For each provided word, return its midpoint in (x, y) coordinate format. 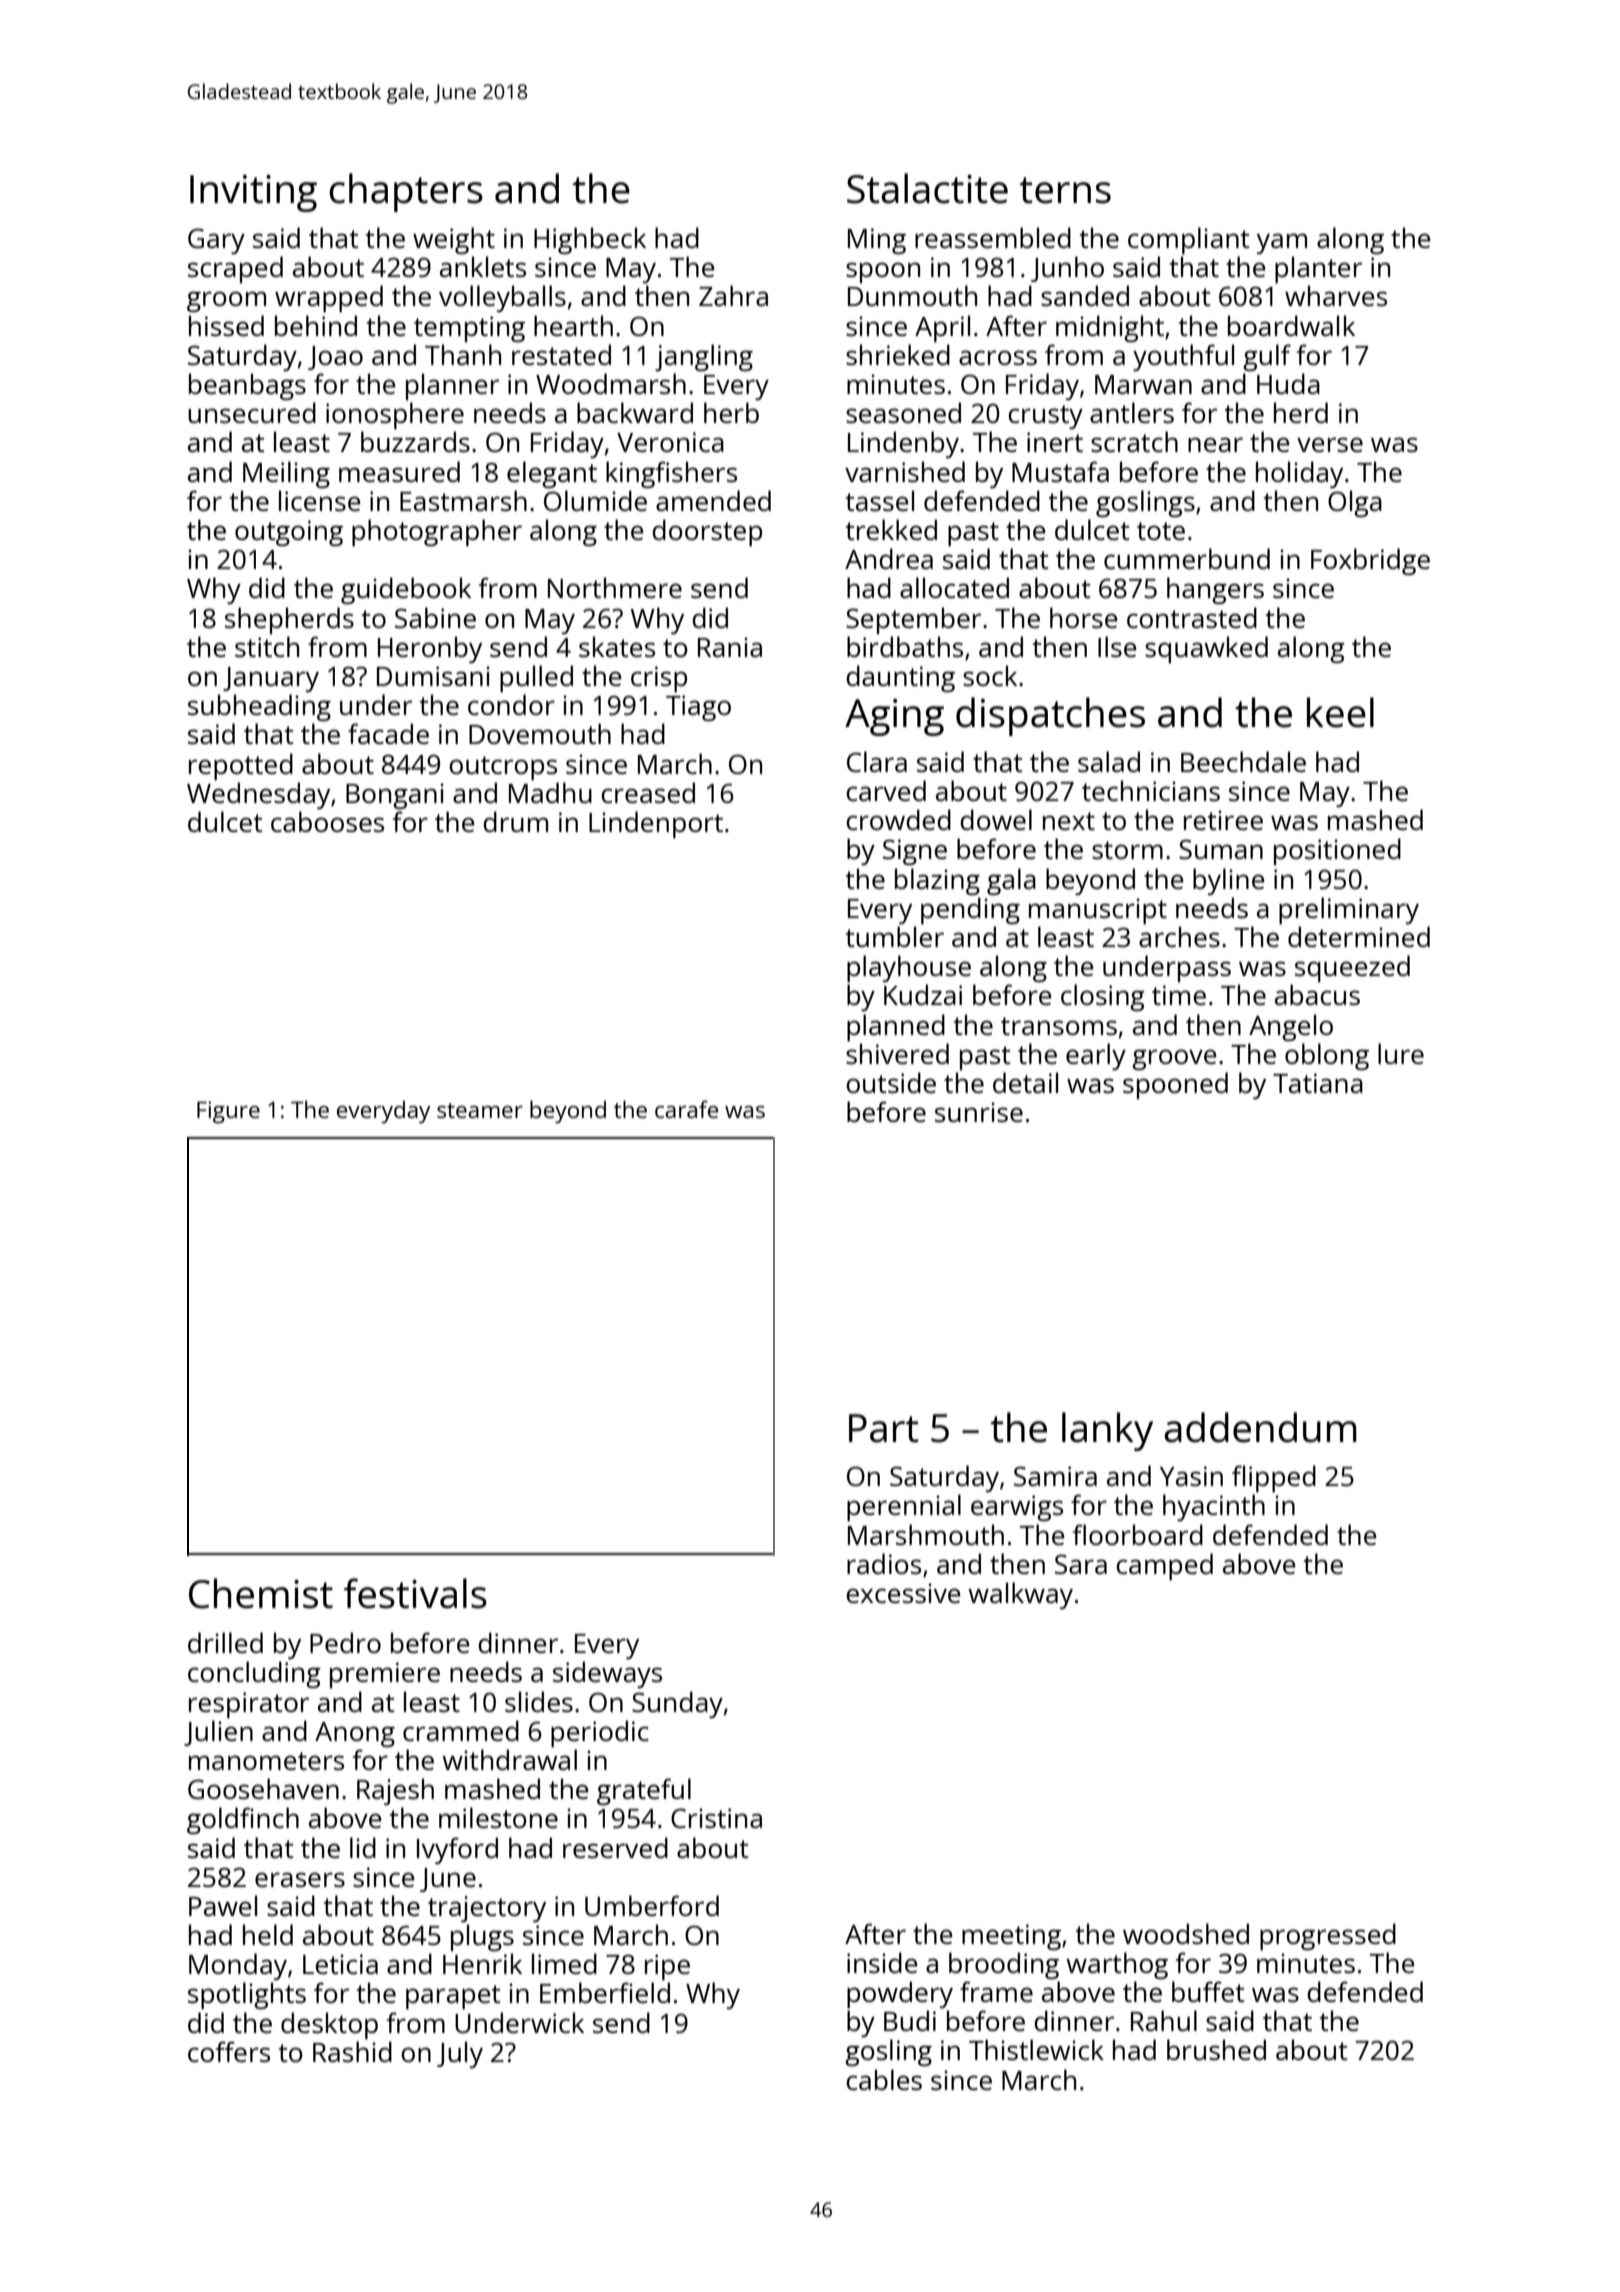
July (460, 2054)
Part (884, 1428)
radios (884, 1563)
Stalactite (927, 188)
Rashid (352, 2051)
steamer (480, 1110)
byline (1229, 881)
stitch (267, 646)
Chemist (261, 1593)
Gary (216, 241)
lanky (1107, 1431)
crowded (898, 819)
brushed (1216, 2049)
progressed (1328, 1936)
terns (1065, 190)
